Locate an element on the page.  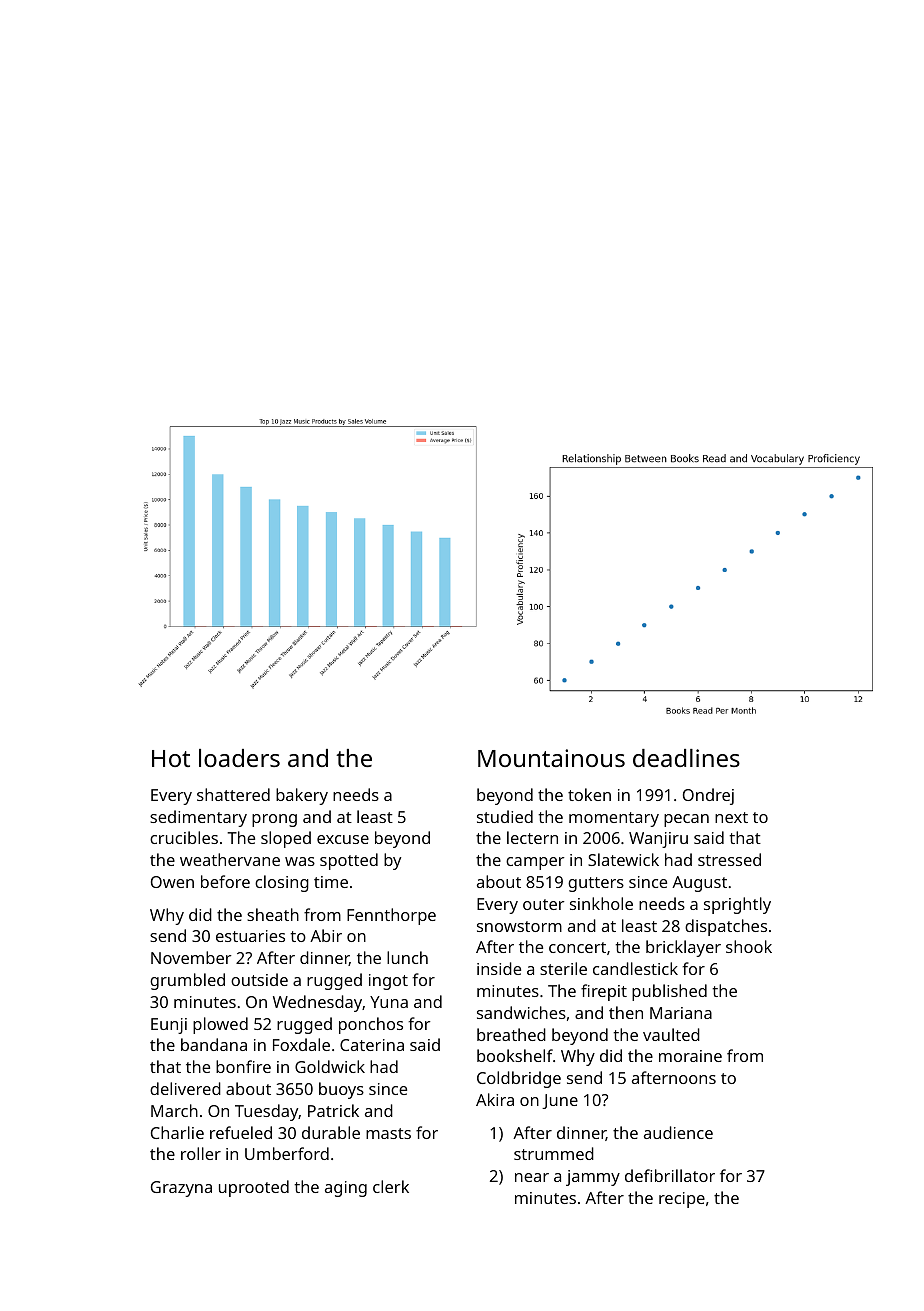
crucibles is located at coordinates (184, 837).
